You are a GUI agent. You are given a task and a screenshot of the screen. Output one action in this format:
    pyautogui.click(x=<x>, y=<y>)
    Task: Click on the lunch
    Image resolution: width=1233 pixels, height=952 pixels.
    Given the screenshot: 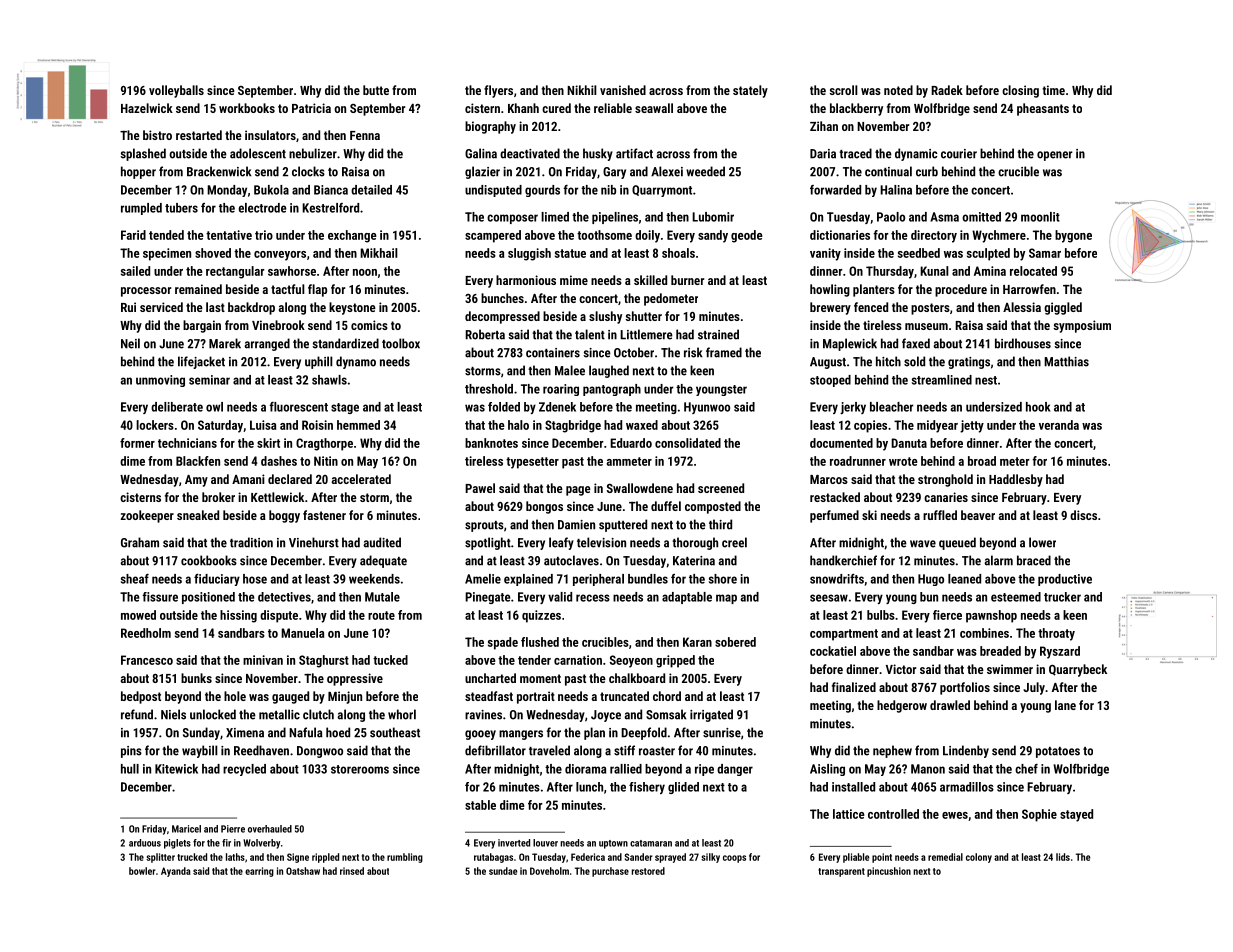 What is the action you would take?
    pyautogui.click(x=589, y=787)
